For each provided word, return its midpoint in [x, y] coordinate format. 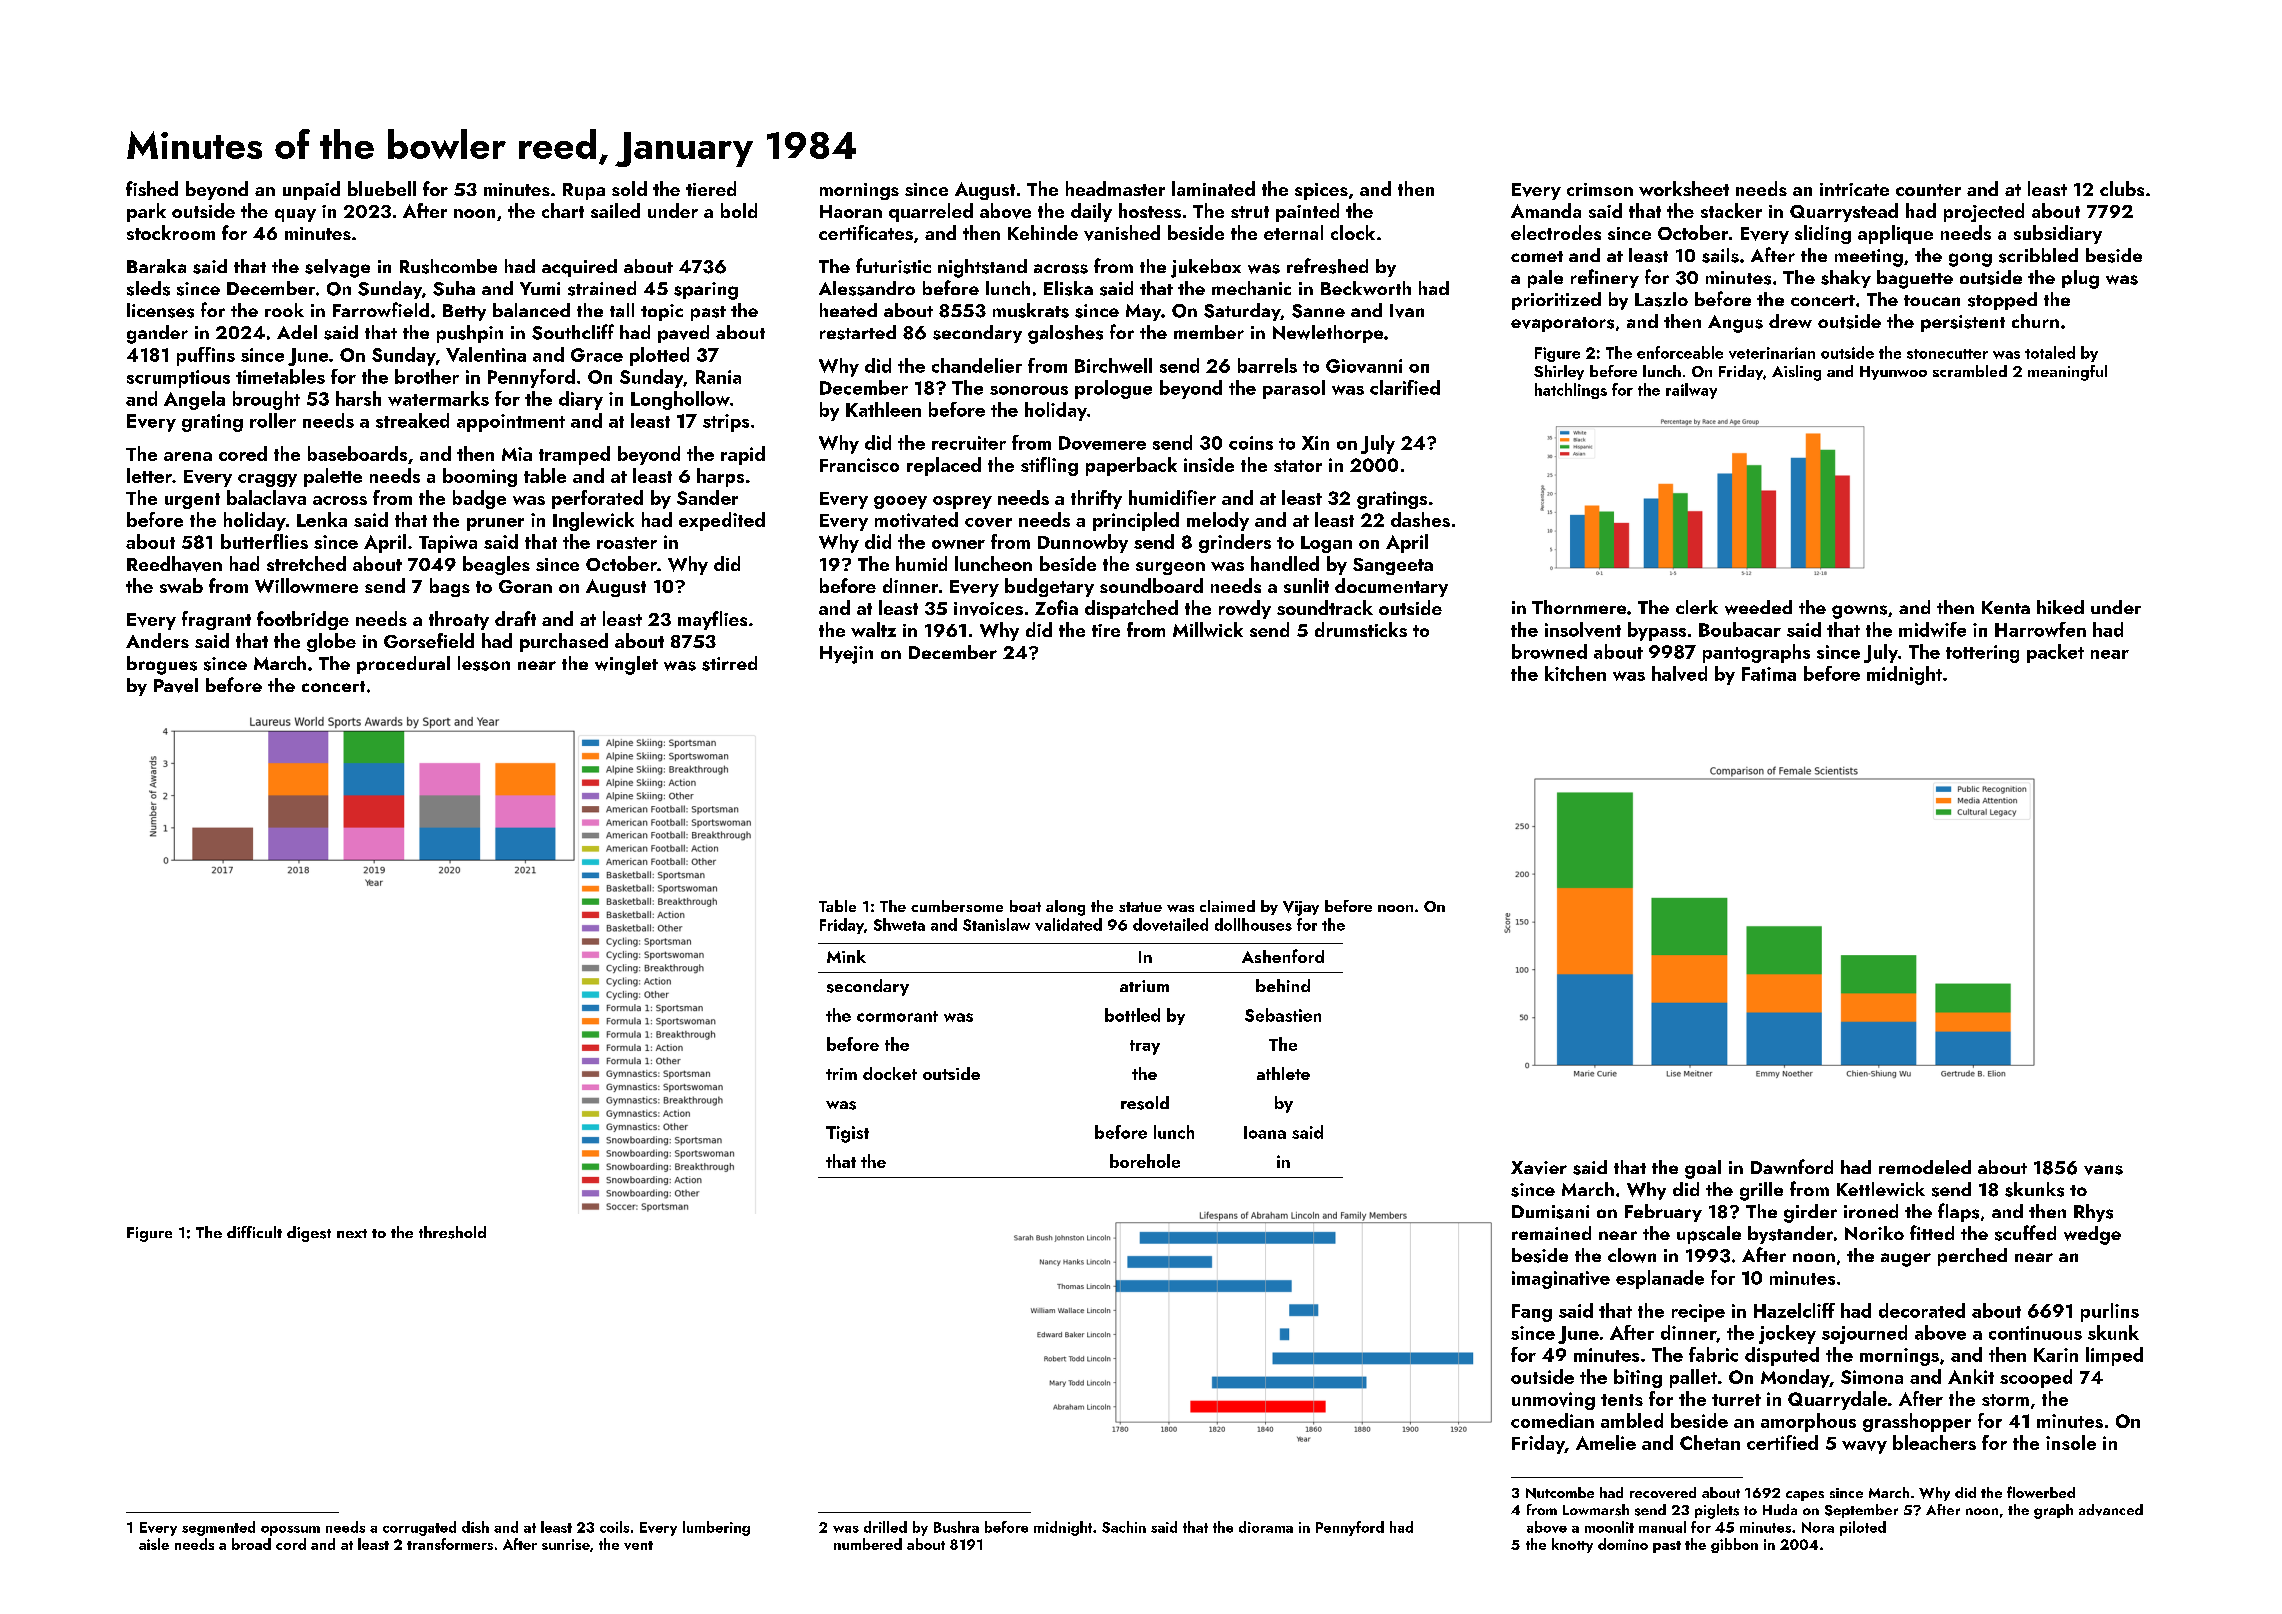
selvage [337, 268]
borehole [1145, 1161]
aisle [154, 1544]
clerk [1697, 607]
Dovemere [1102, 443]
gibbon [1734, 1545]
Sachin [1124, 1527]
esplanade [1660, 1279]
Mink [846, 956]
